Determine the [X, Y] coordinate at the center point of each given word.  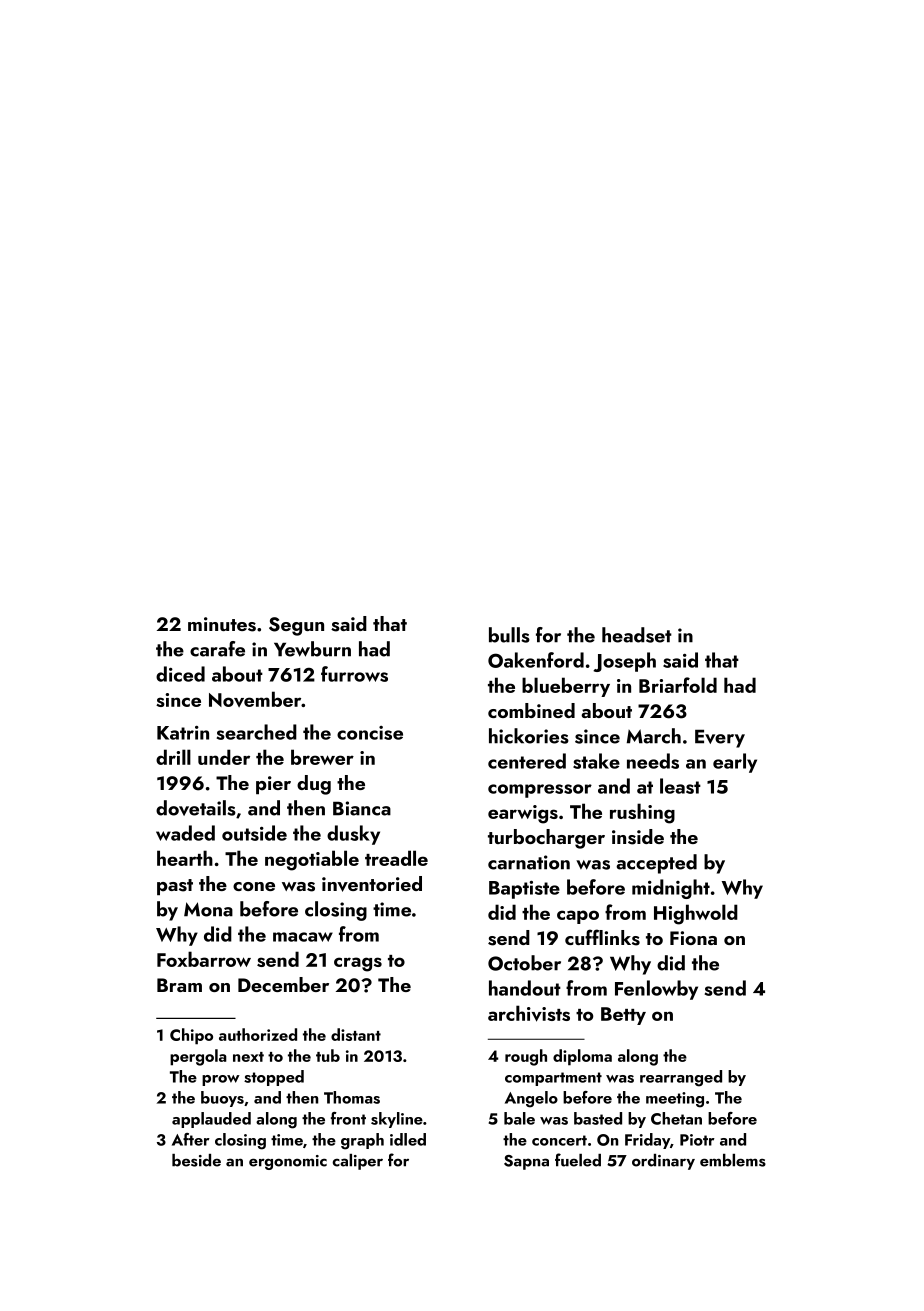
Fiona [693, 938]
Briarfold [678, 685]
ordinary [663, 1162]
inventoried [372, 884]
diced [180, 674]
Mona [208, 909]
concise [370, 733]
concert [559, 1140]
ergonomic [288, 1162]
